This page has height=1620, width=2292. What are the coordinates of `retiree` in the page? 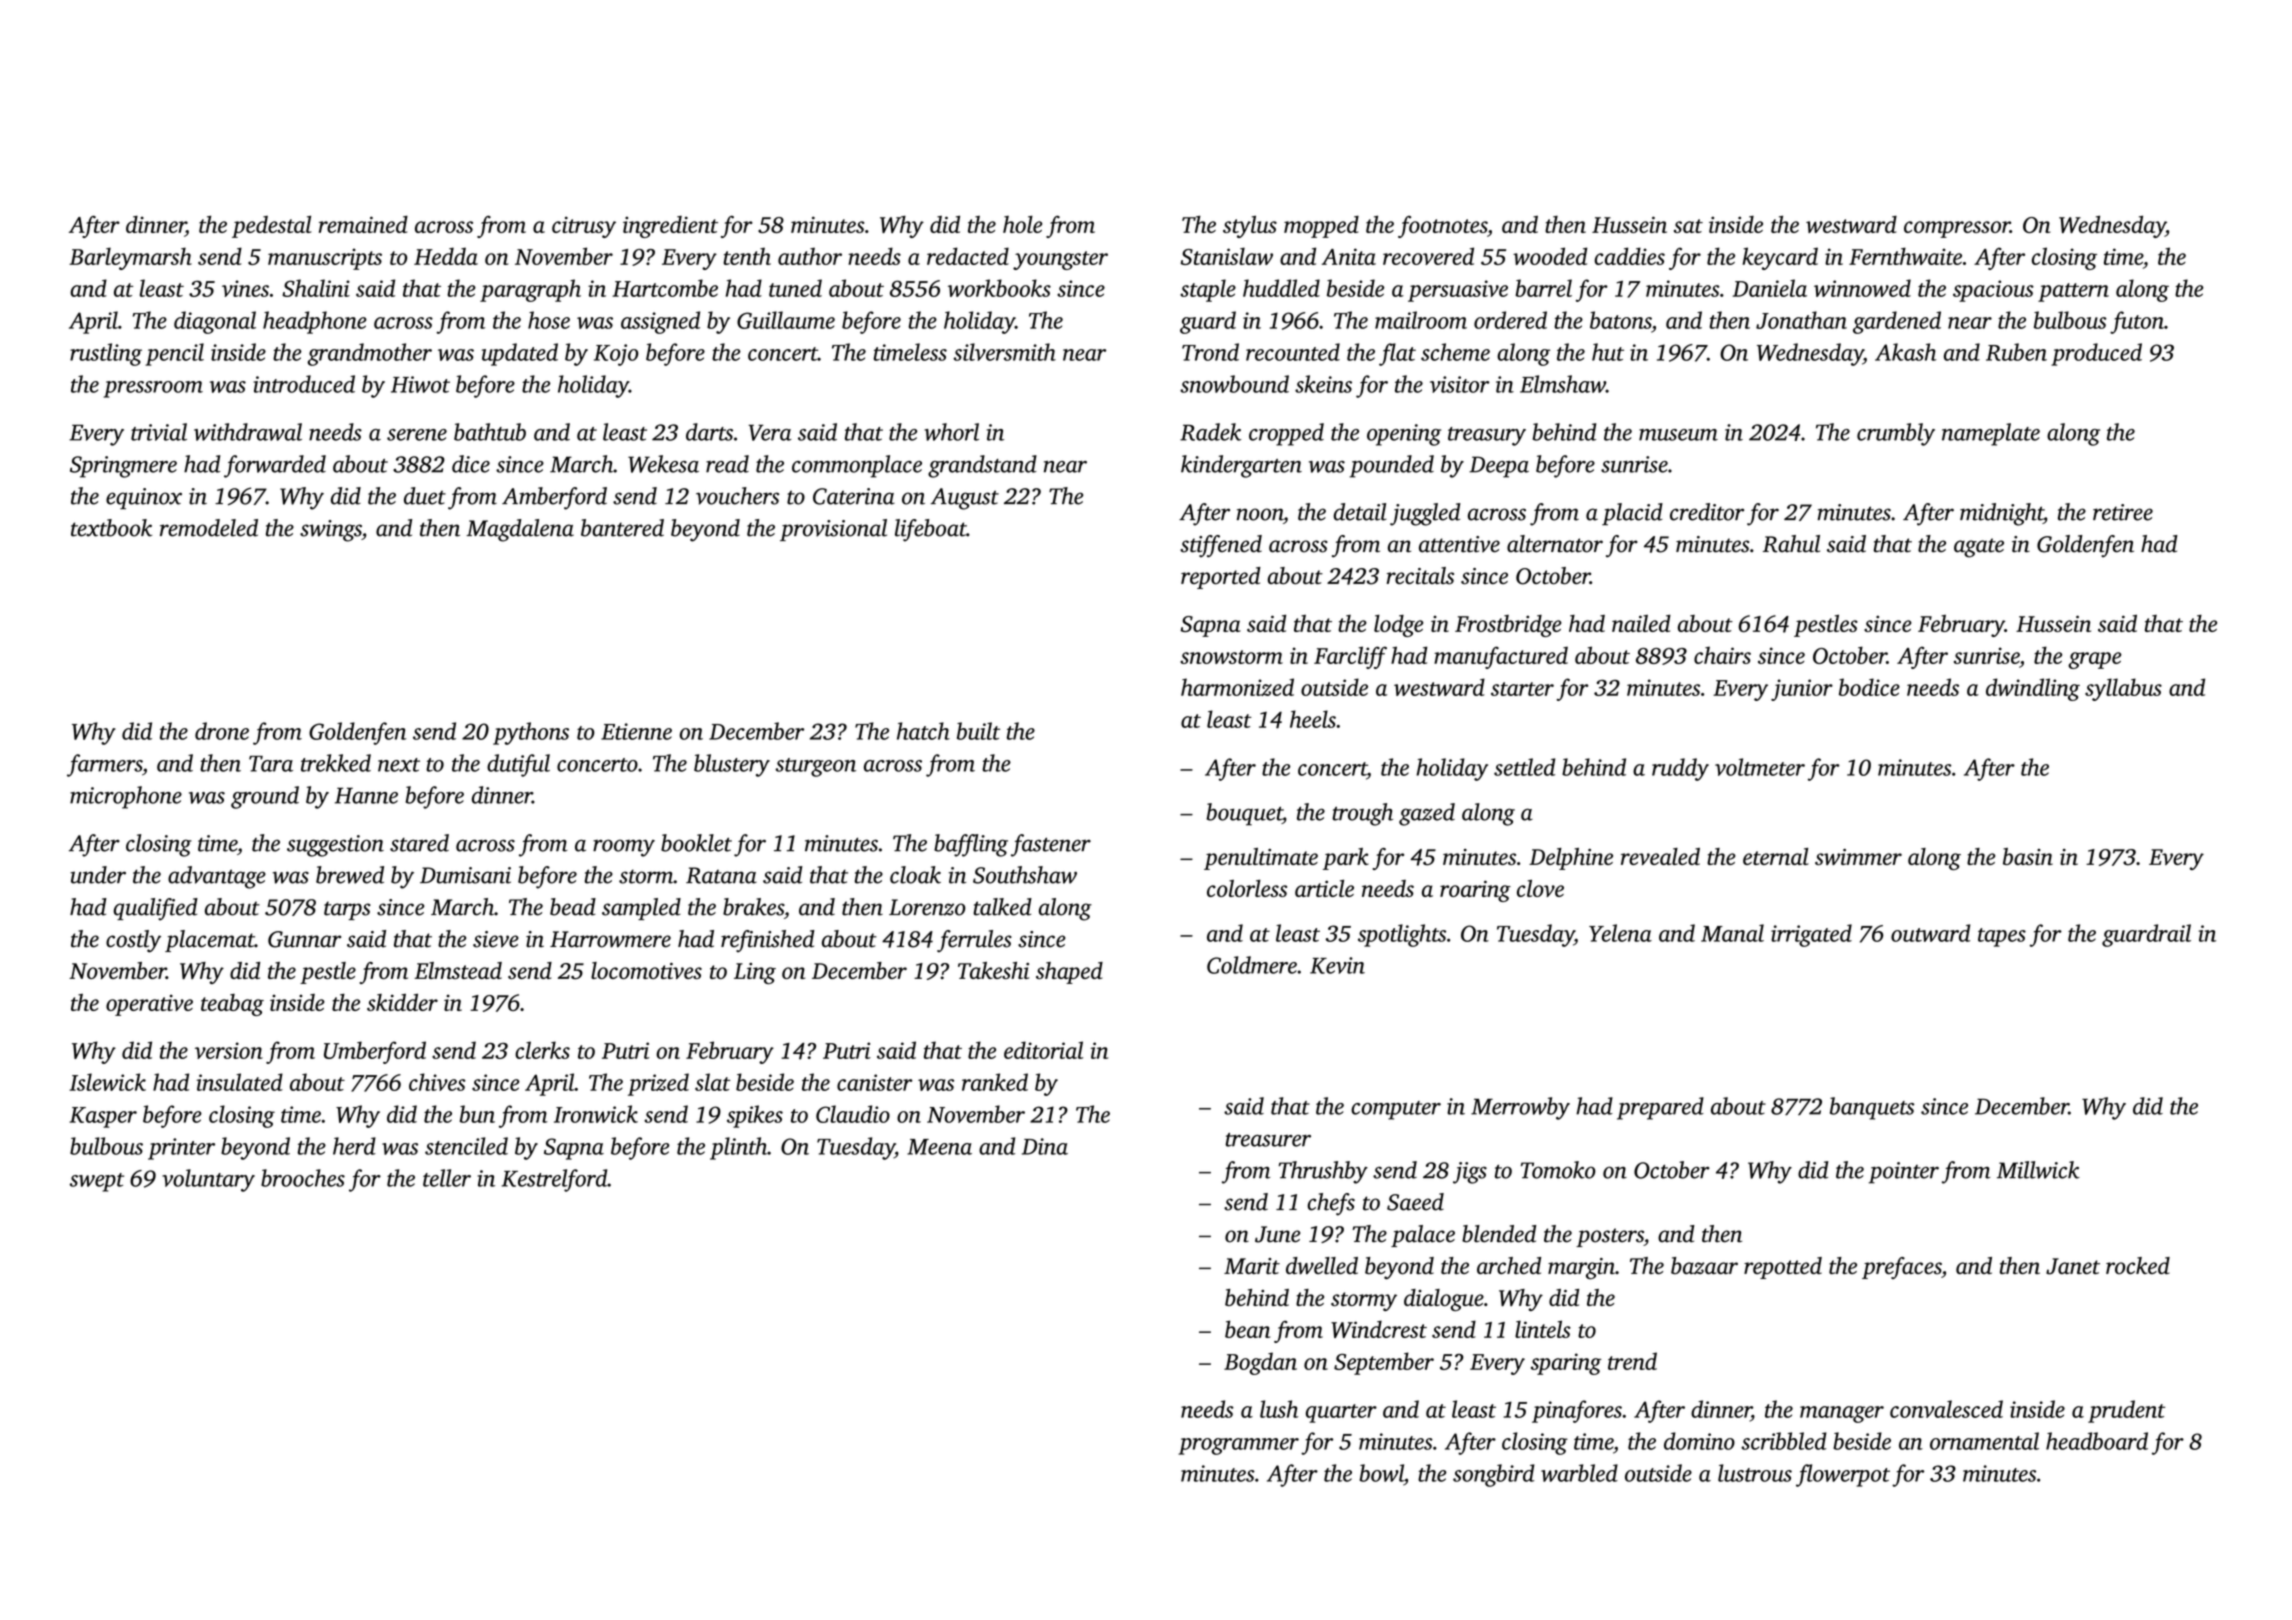 It's located at (2123, 512).
